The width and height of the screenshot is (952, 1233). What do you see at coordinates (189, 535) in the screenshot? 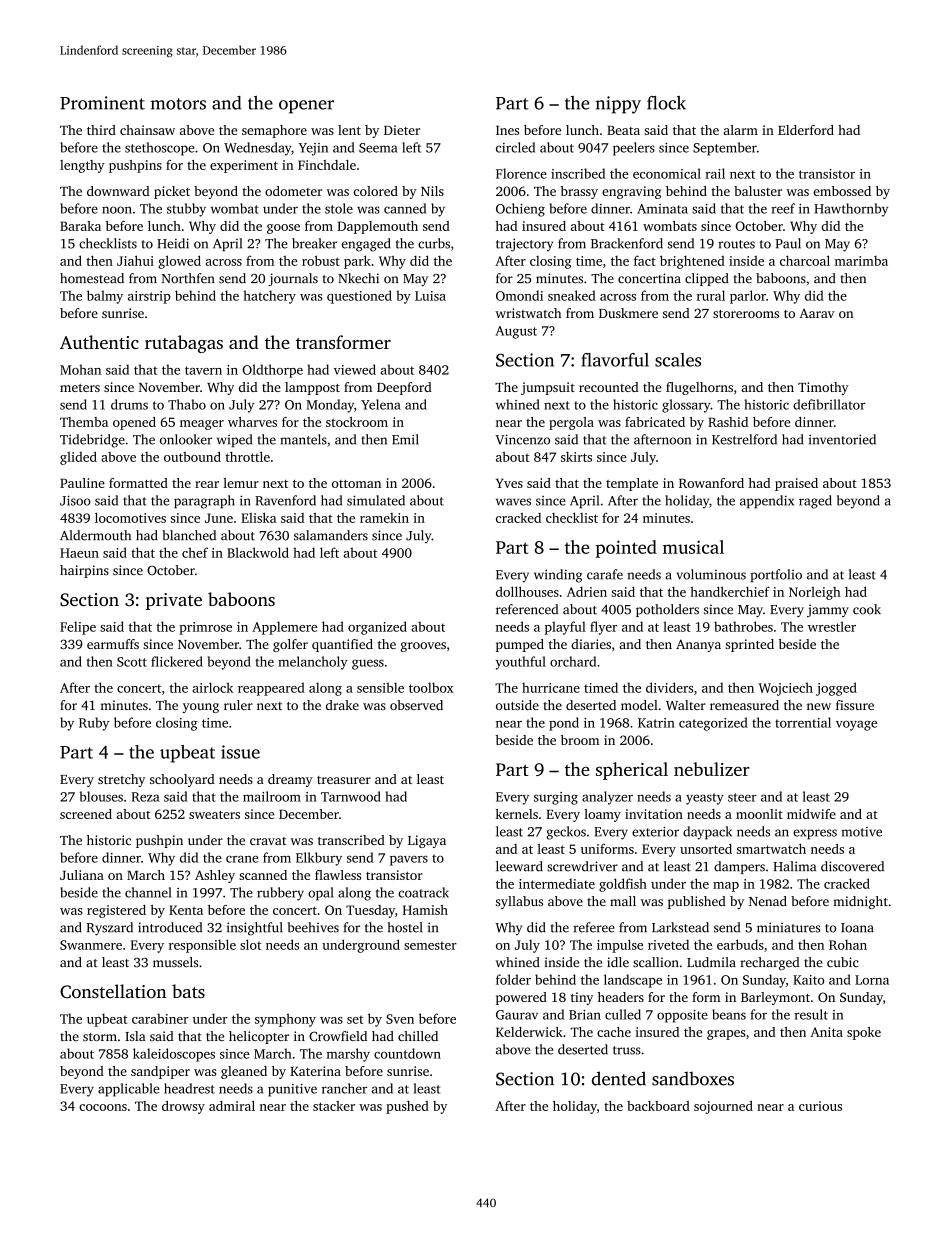
I see `blanched` at bounding box center [189, 535].
